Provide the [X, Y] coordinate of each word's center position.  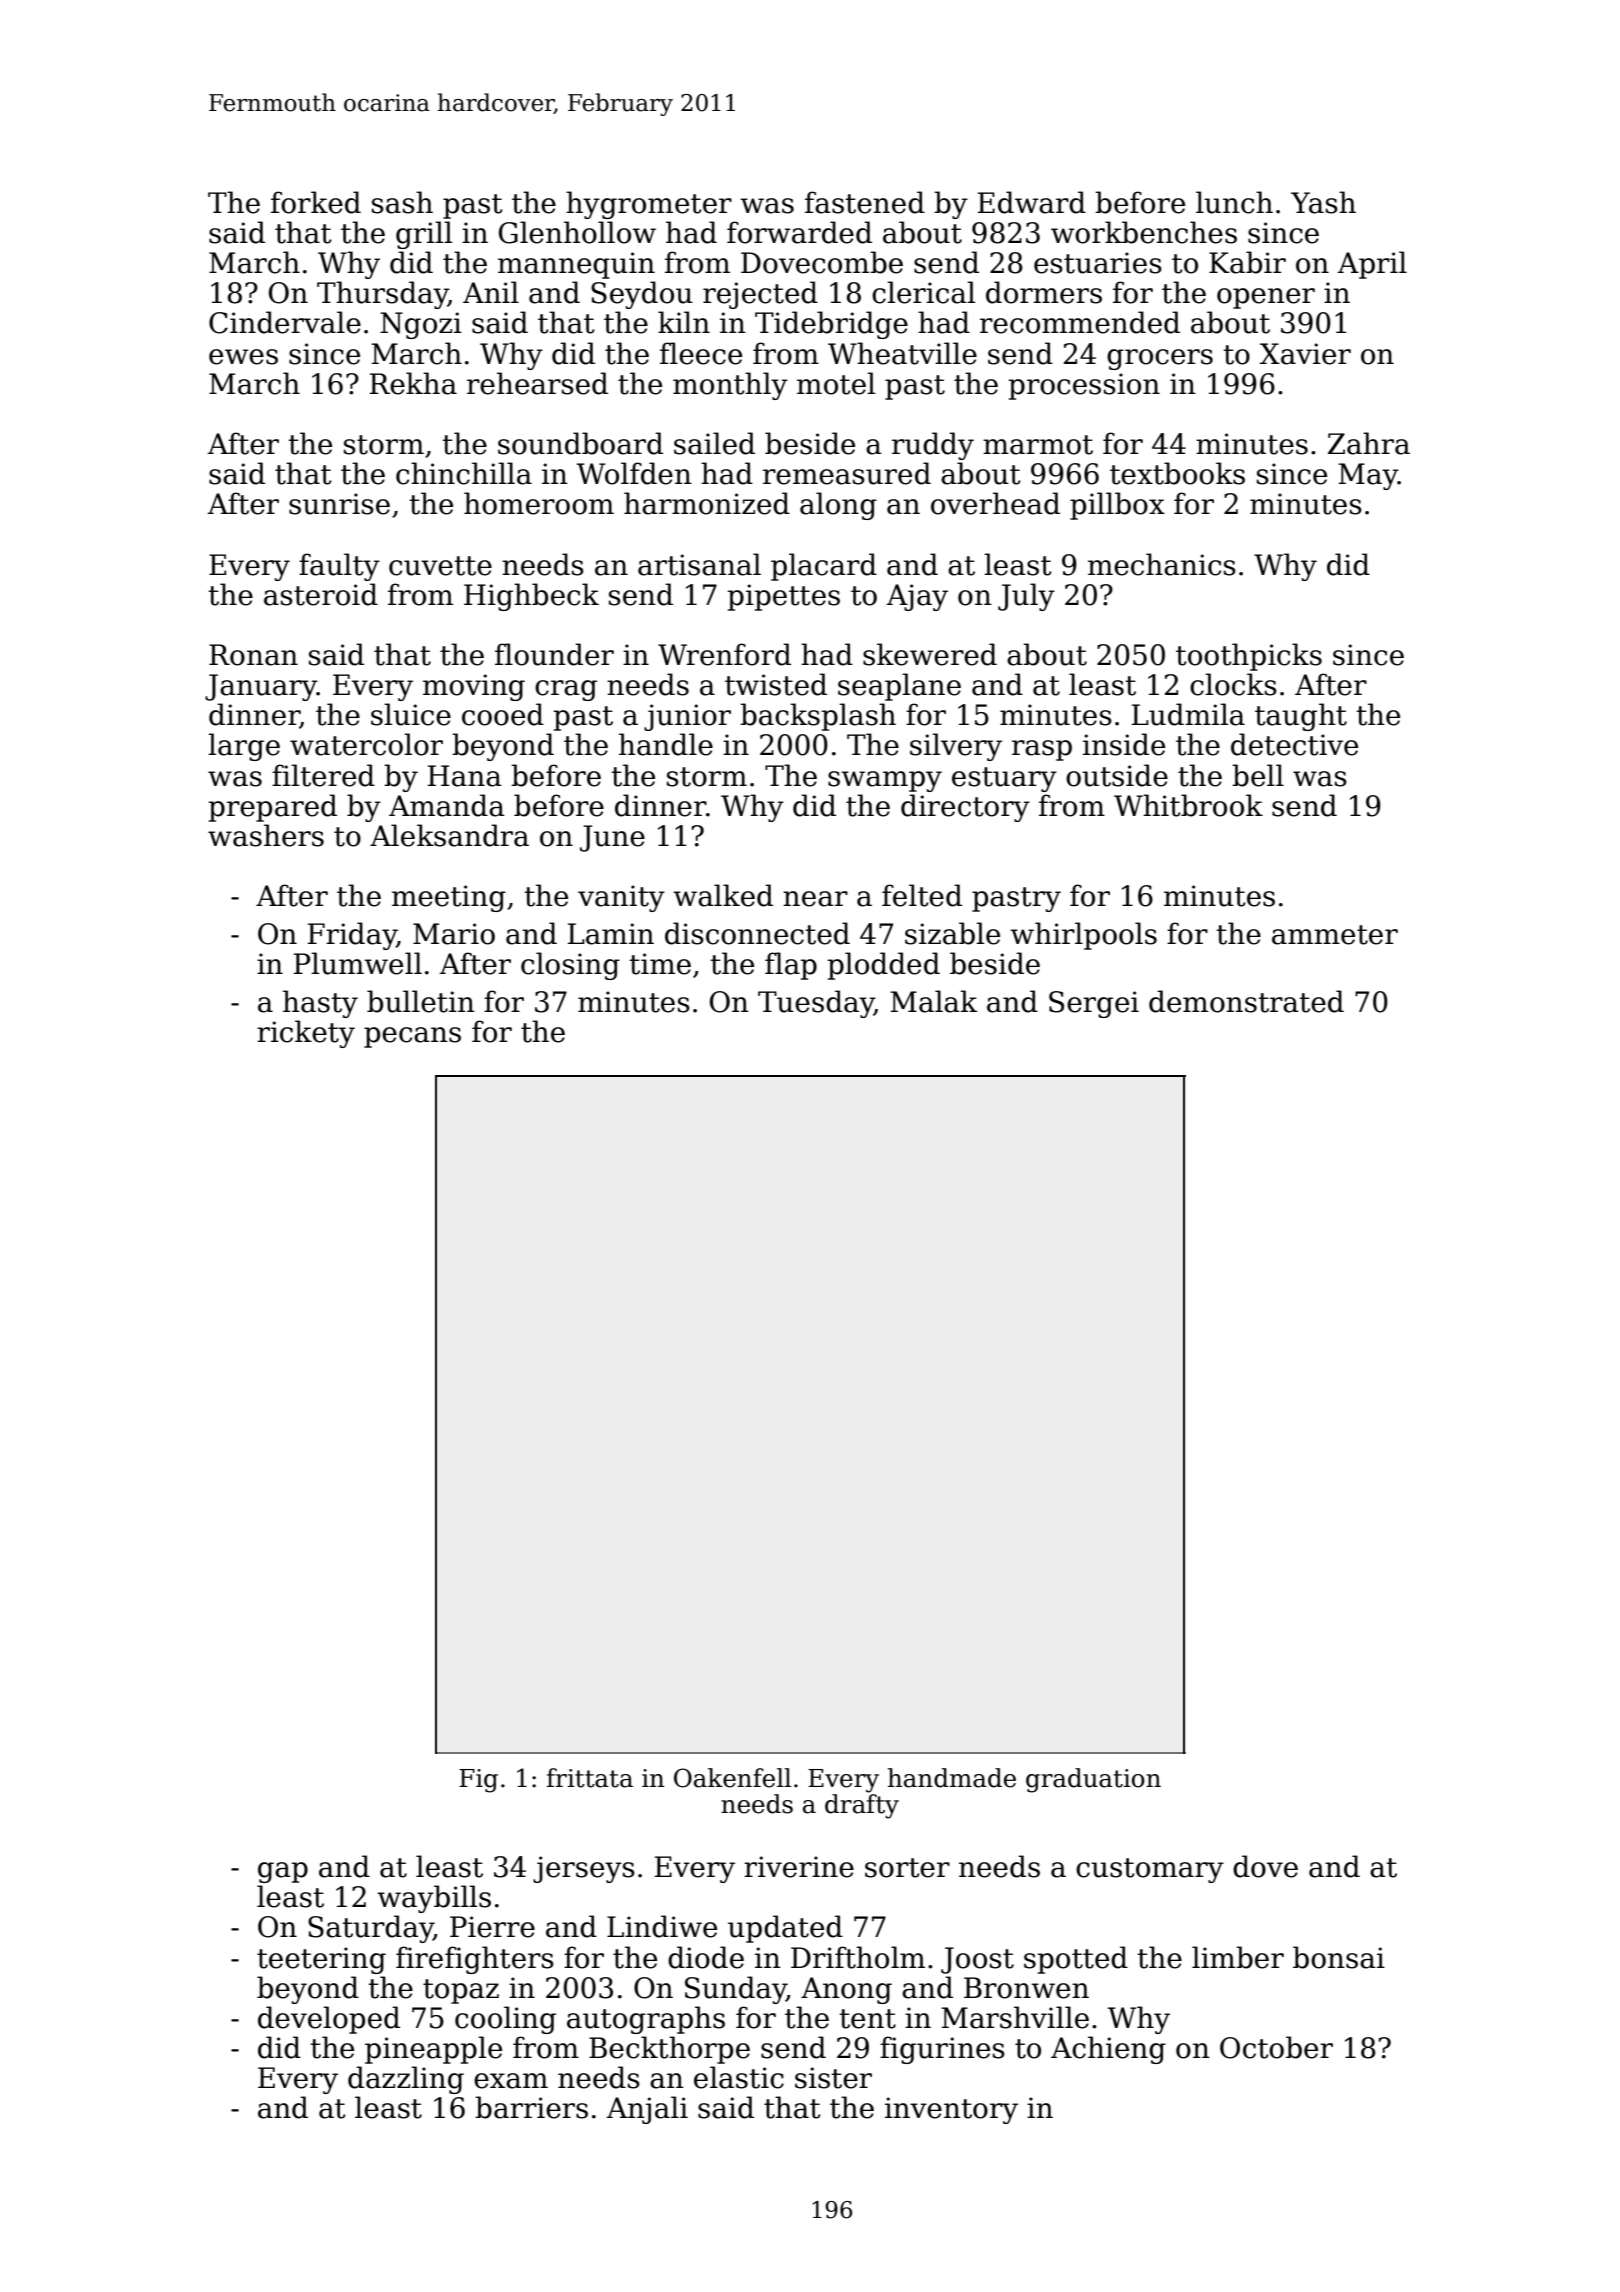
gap [283, 1872]
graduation [1093, 1780]
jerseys [584, 1869]
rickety [306, 1034]
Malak [933, 1001]
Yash [1323, 202]
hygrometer [649, 205]
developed [329, 2020]
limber [1238, 1957]
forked [316, 202]
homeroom [539, 503]
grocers [1160, 359]
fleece [701, 353]
